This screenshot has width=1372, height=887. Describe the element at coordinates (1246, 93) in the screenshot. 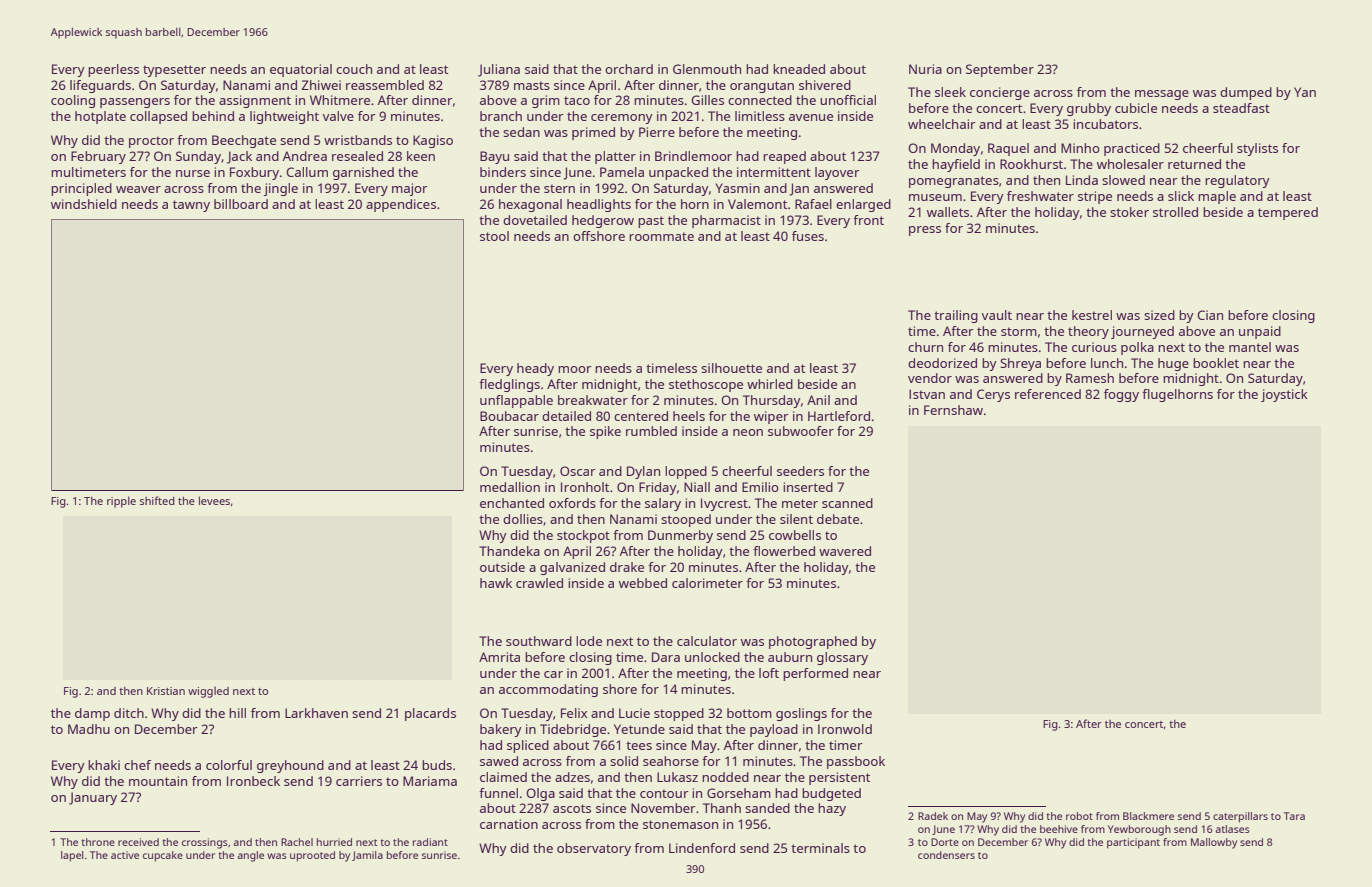

I see `dumped` at that location.
